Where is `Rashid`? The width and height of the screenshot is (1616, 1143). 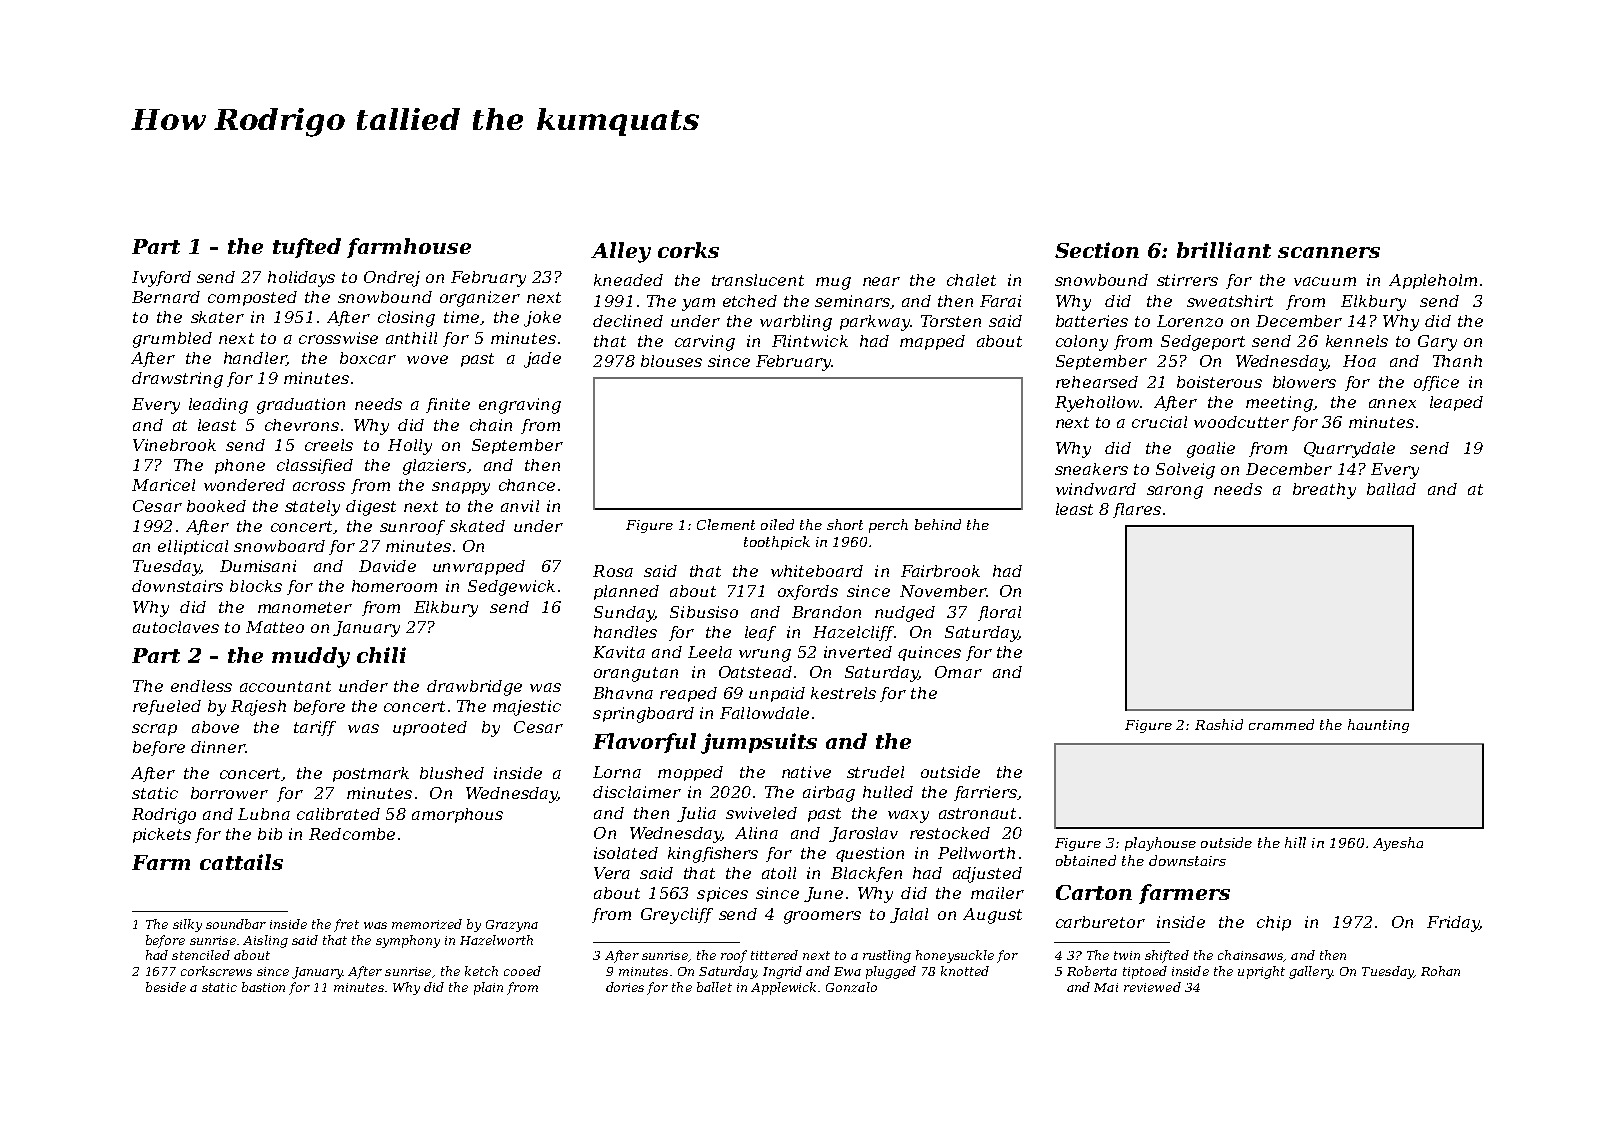
Rashid is located at coordinates (1219, 724).
